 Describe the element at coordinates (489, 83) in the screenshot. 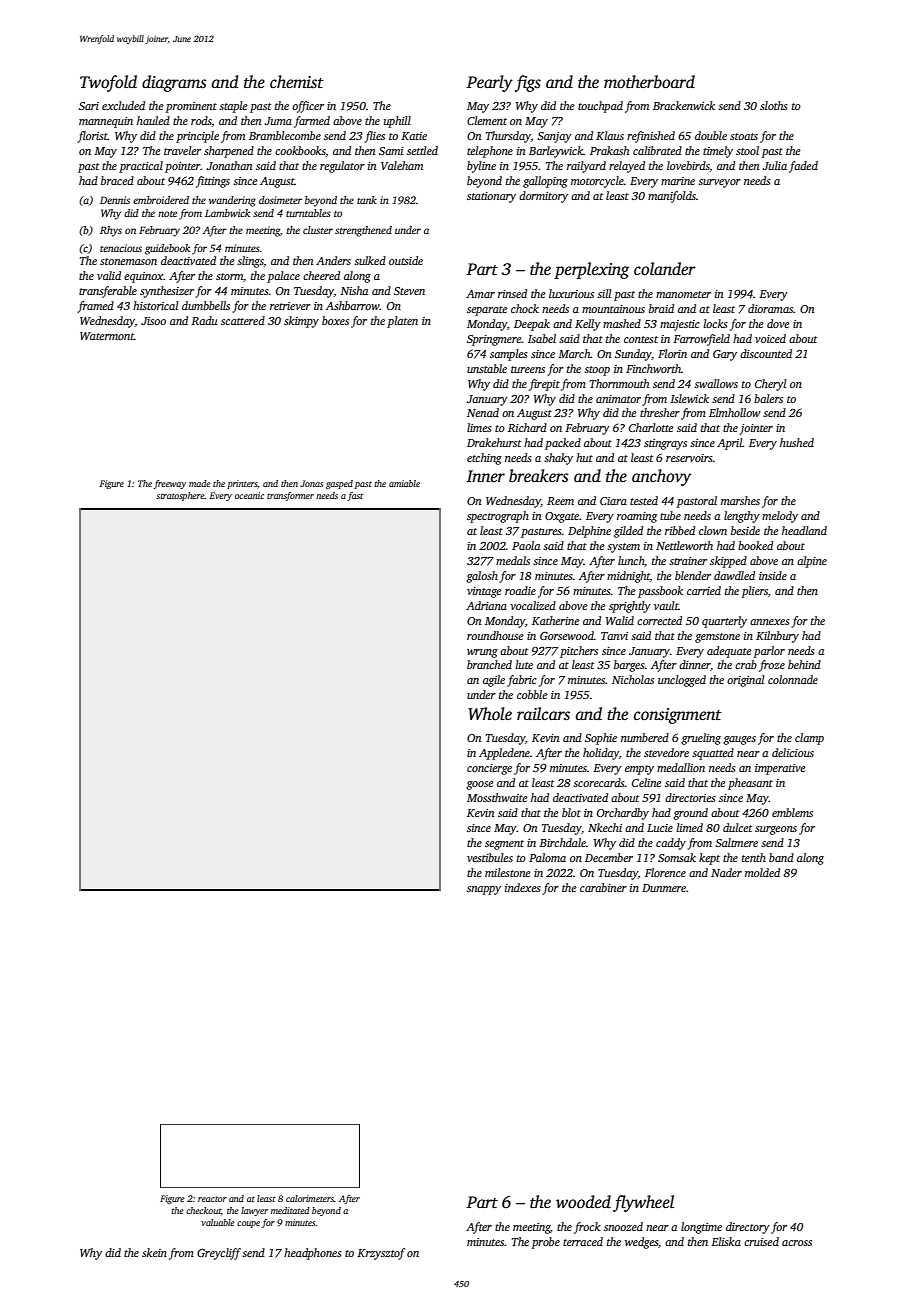

I see `Pearly` at that location.
